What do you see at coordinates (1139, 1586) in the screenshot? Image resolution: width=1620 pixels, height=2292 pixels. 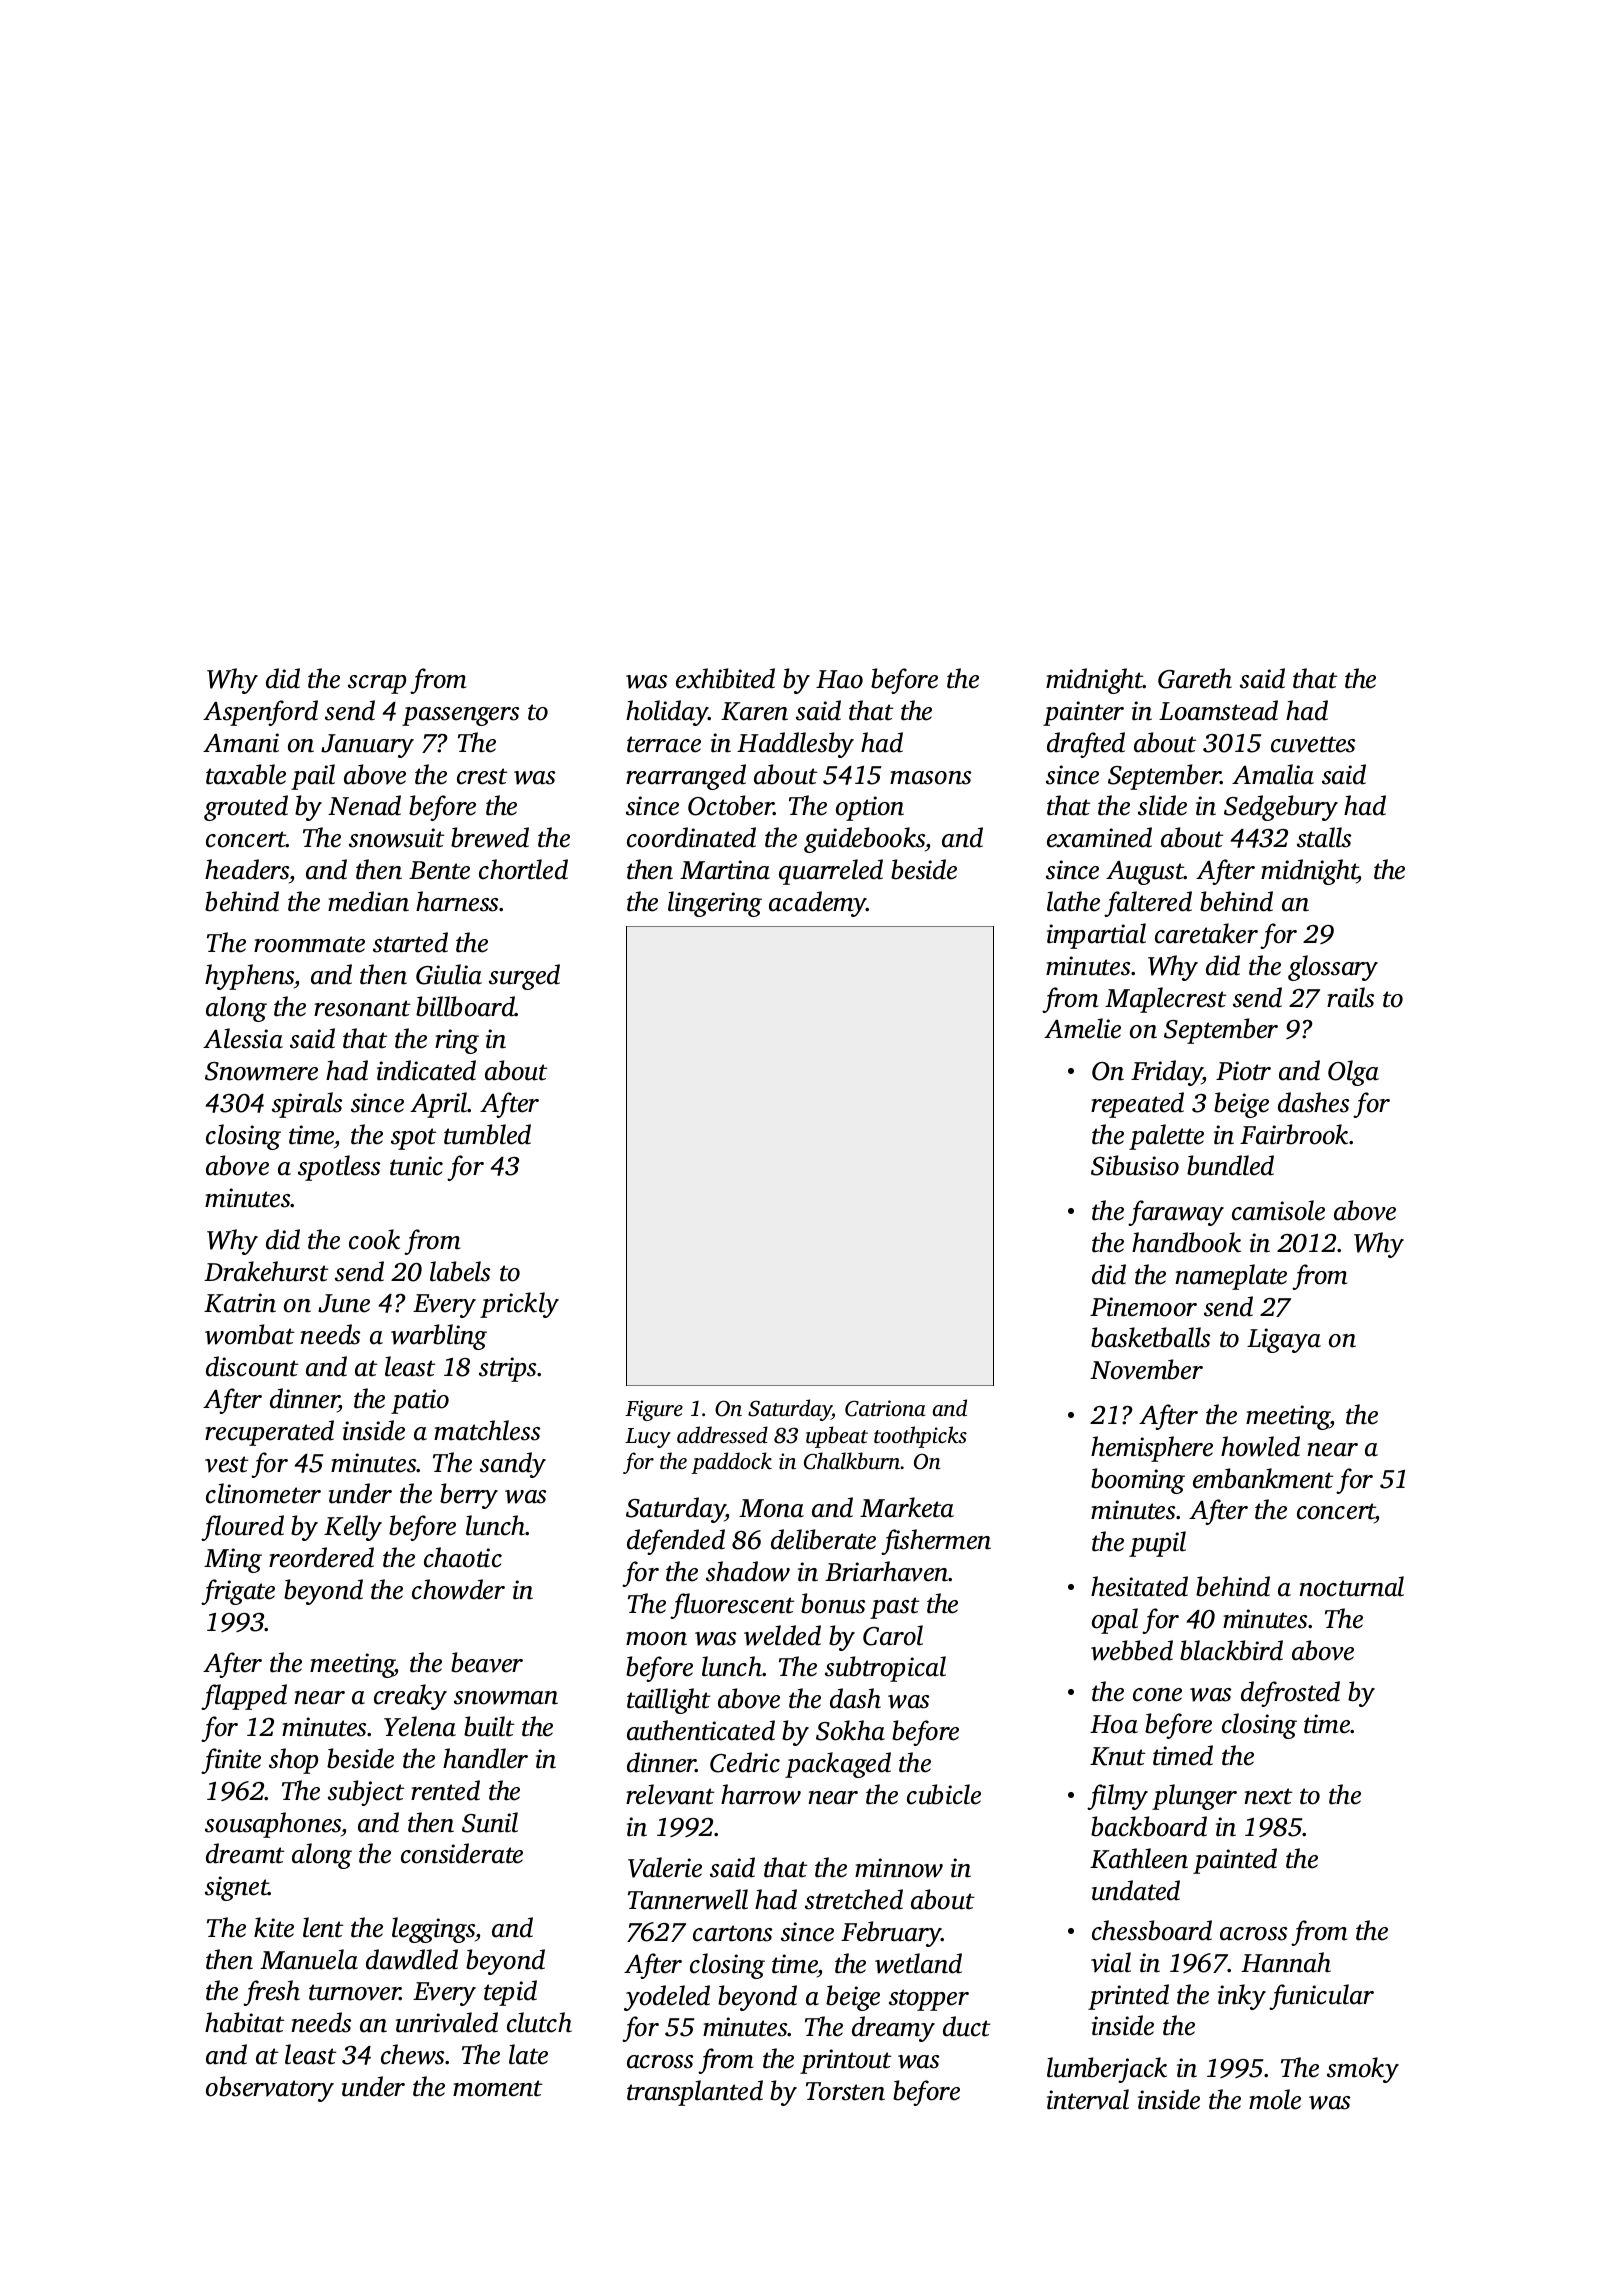 I see `hesitated` at bounding box center [1139, 1586].
